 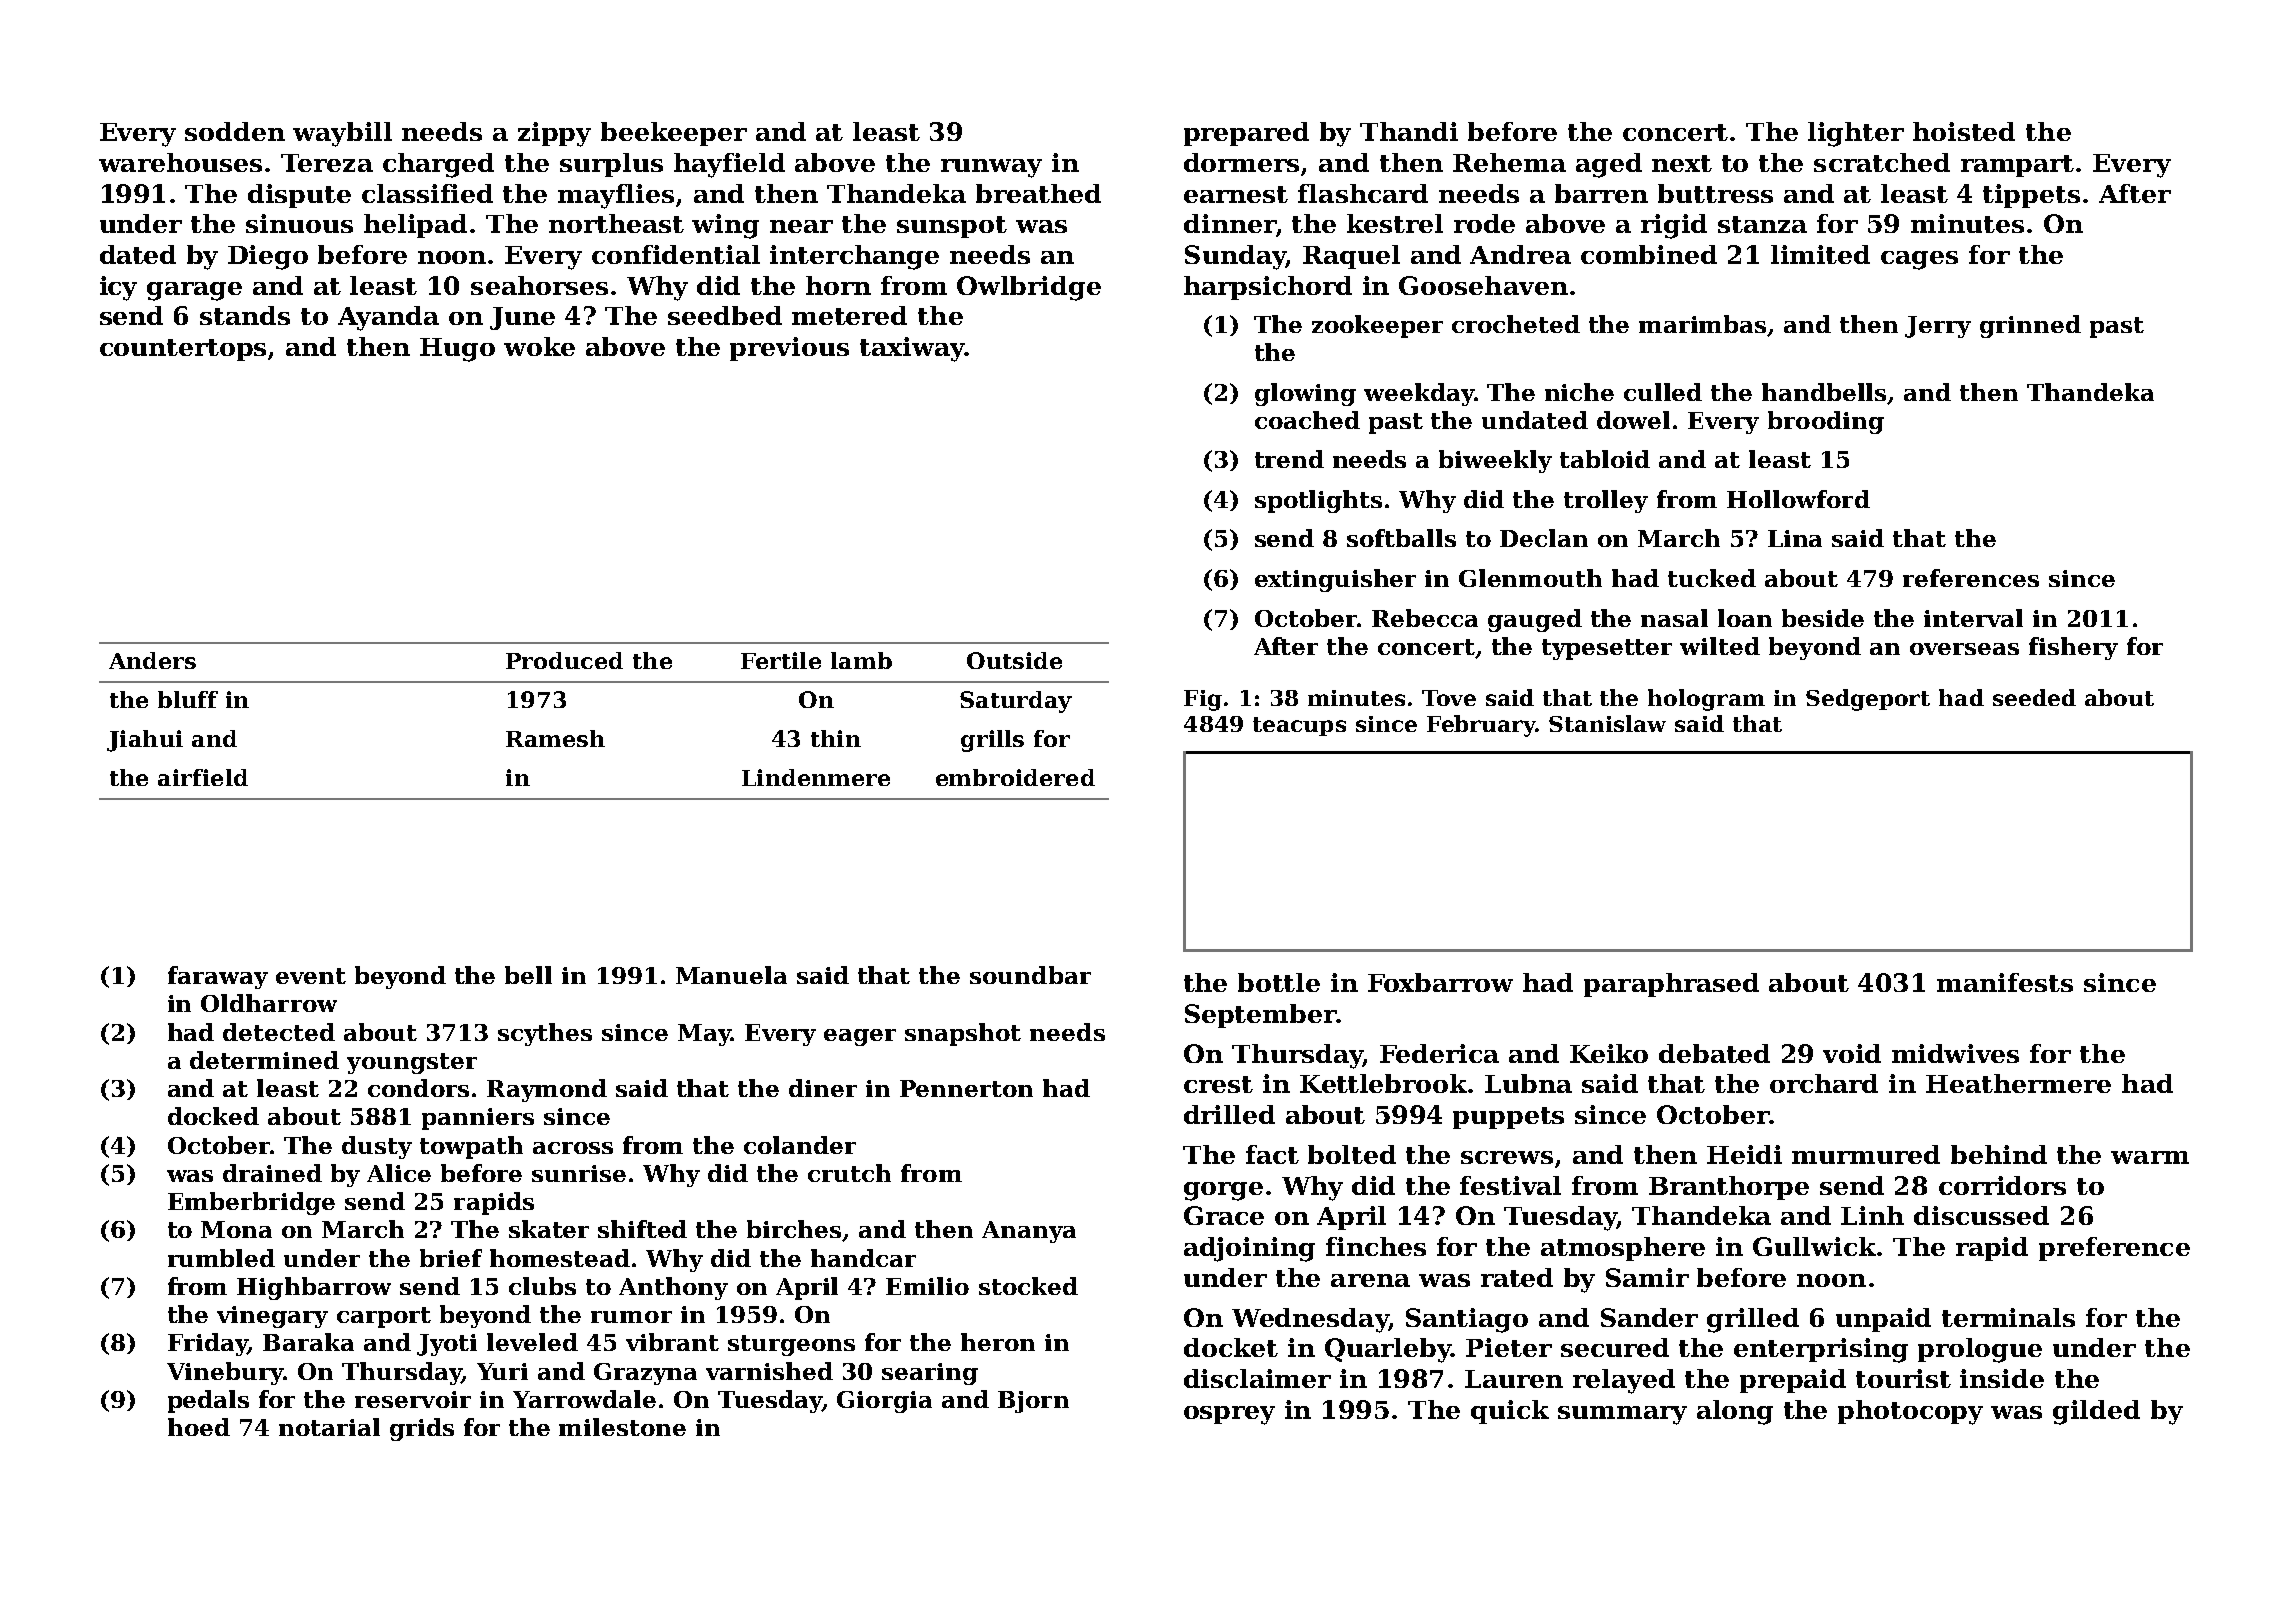 I want to click on beekeeper, so click(x=674, y=134).
